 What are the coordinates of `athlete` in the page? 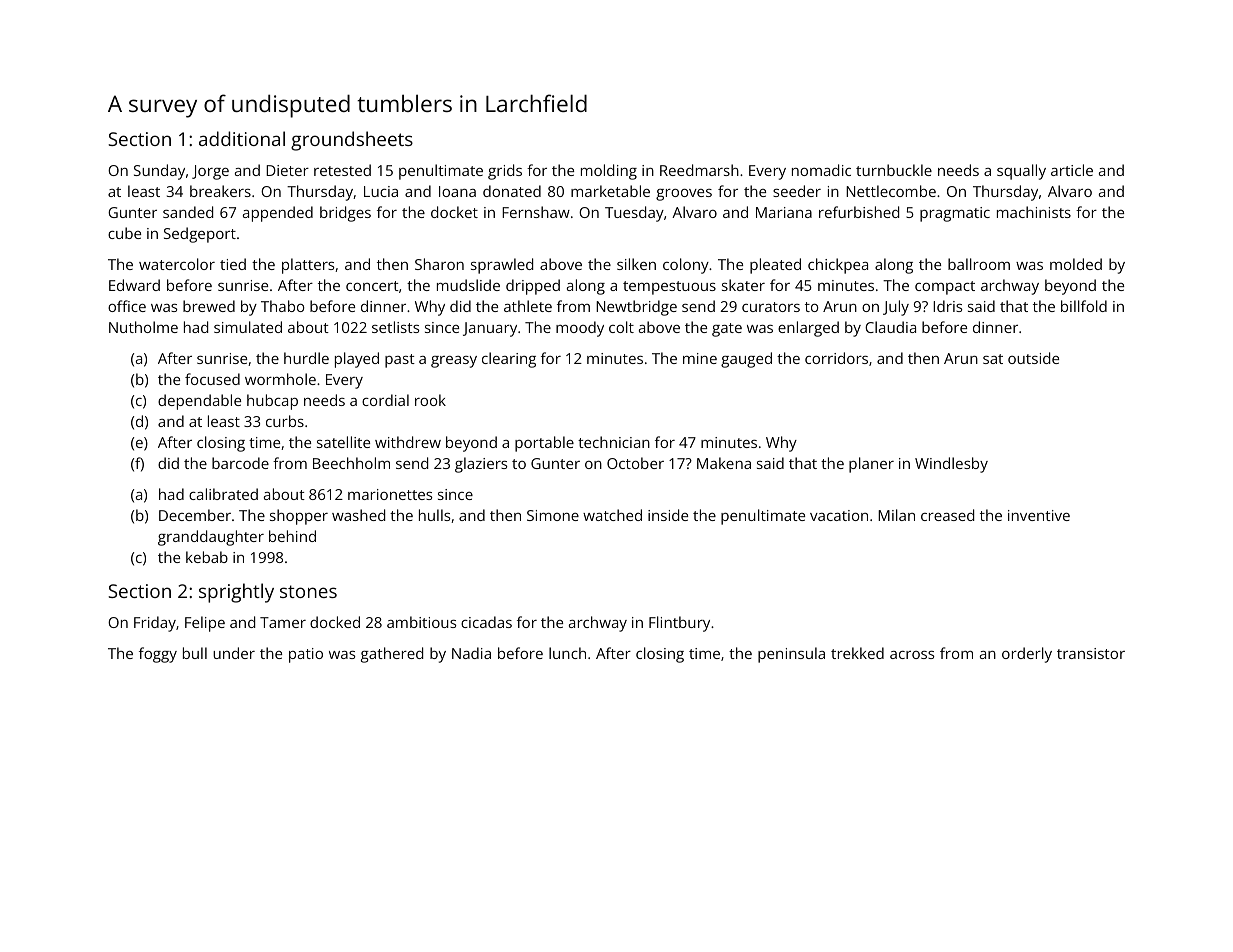 It's located at (528, 306).
